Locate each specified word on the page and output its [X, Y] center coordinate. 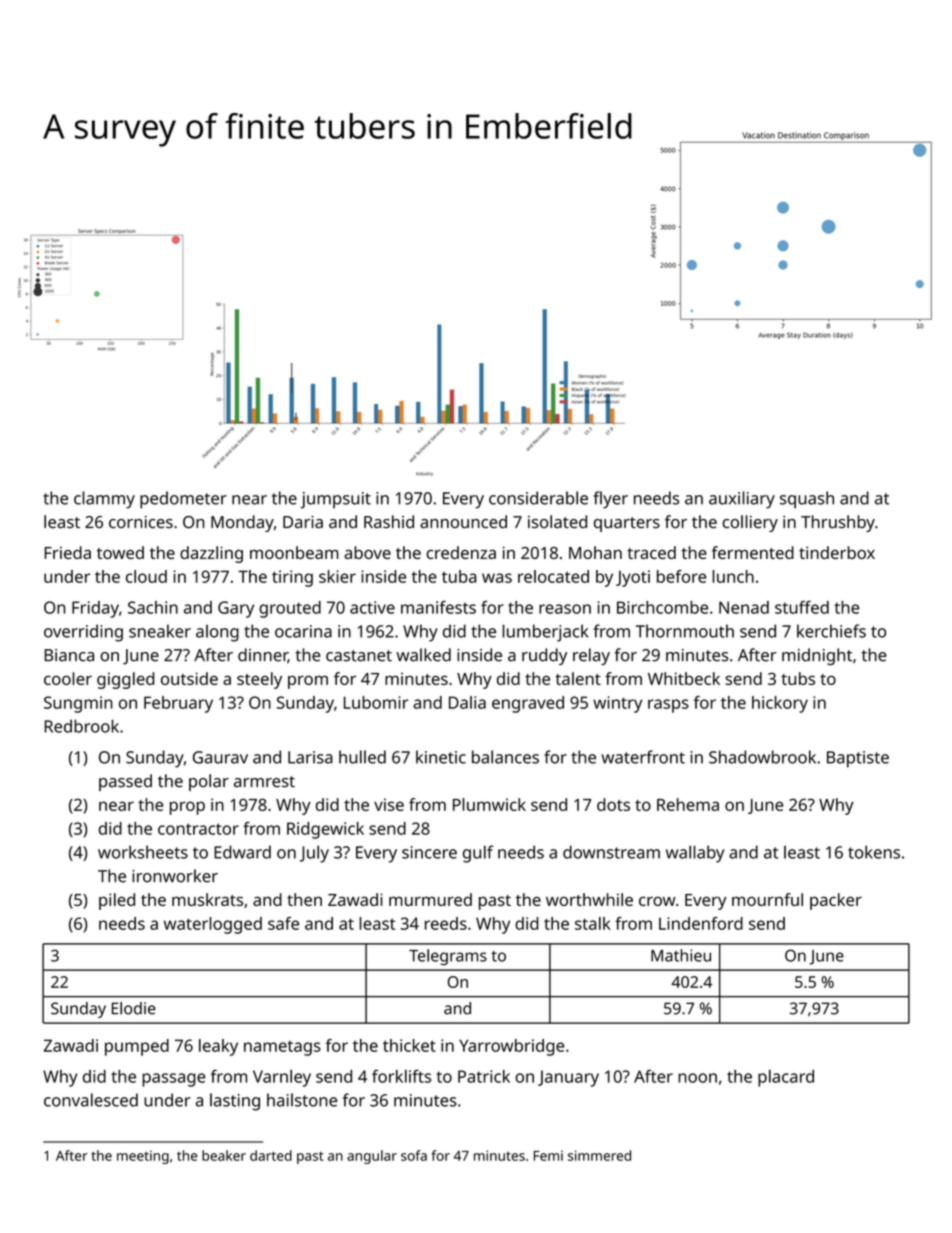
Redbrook [82, 726]
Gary [236, 609]
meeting [143, 1157]
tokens [874, 852]
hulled [362, 757]
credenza [461, 552]
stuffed [802, 607]
